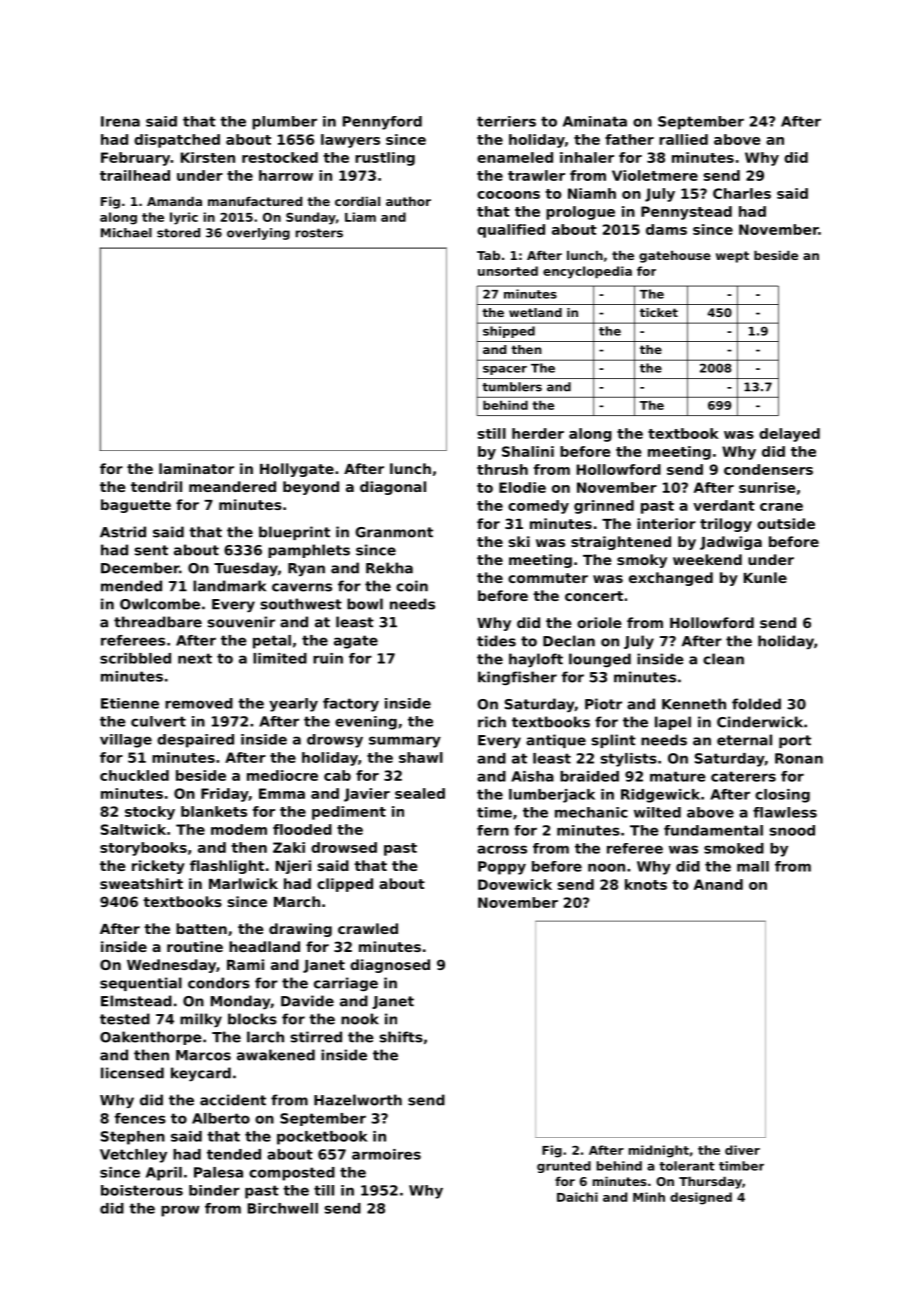 Image resolution: width=924 pixels, height=1308 pixels. I want to click on rallied, so click(683, 139).
